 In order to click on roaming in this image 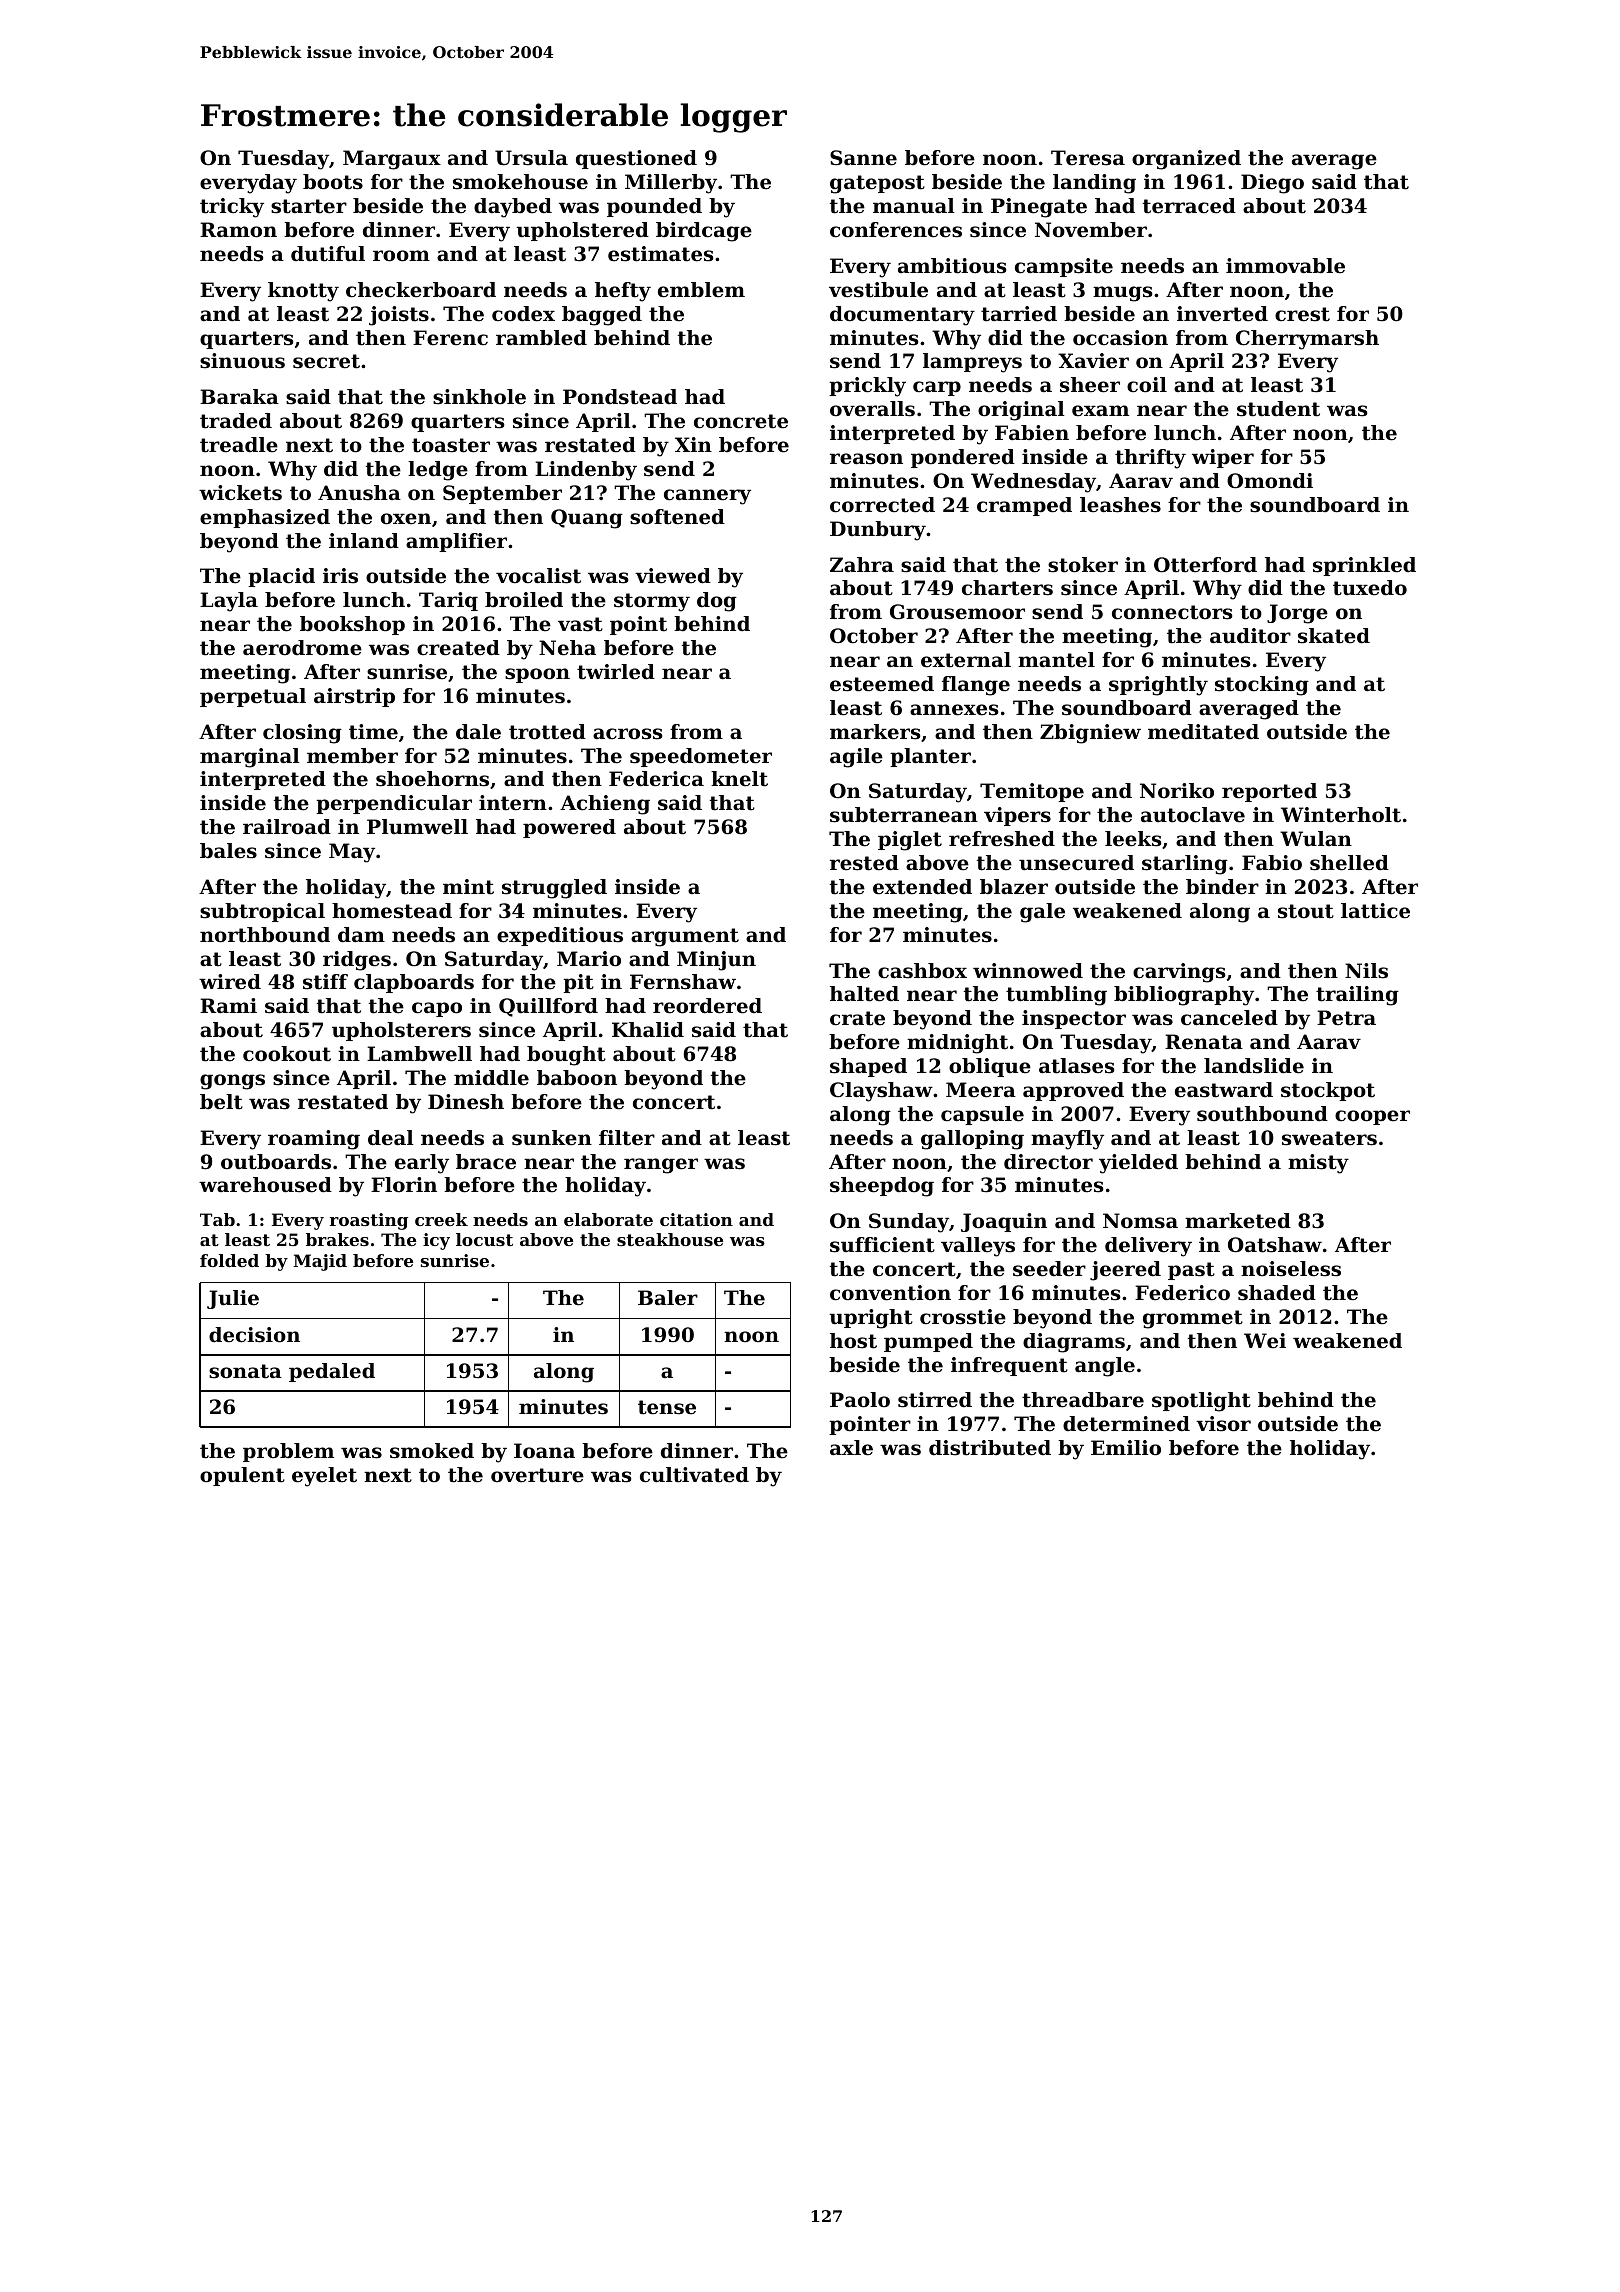, I will do `click(314, 1140)`.
